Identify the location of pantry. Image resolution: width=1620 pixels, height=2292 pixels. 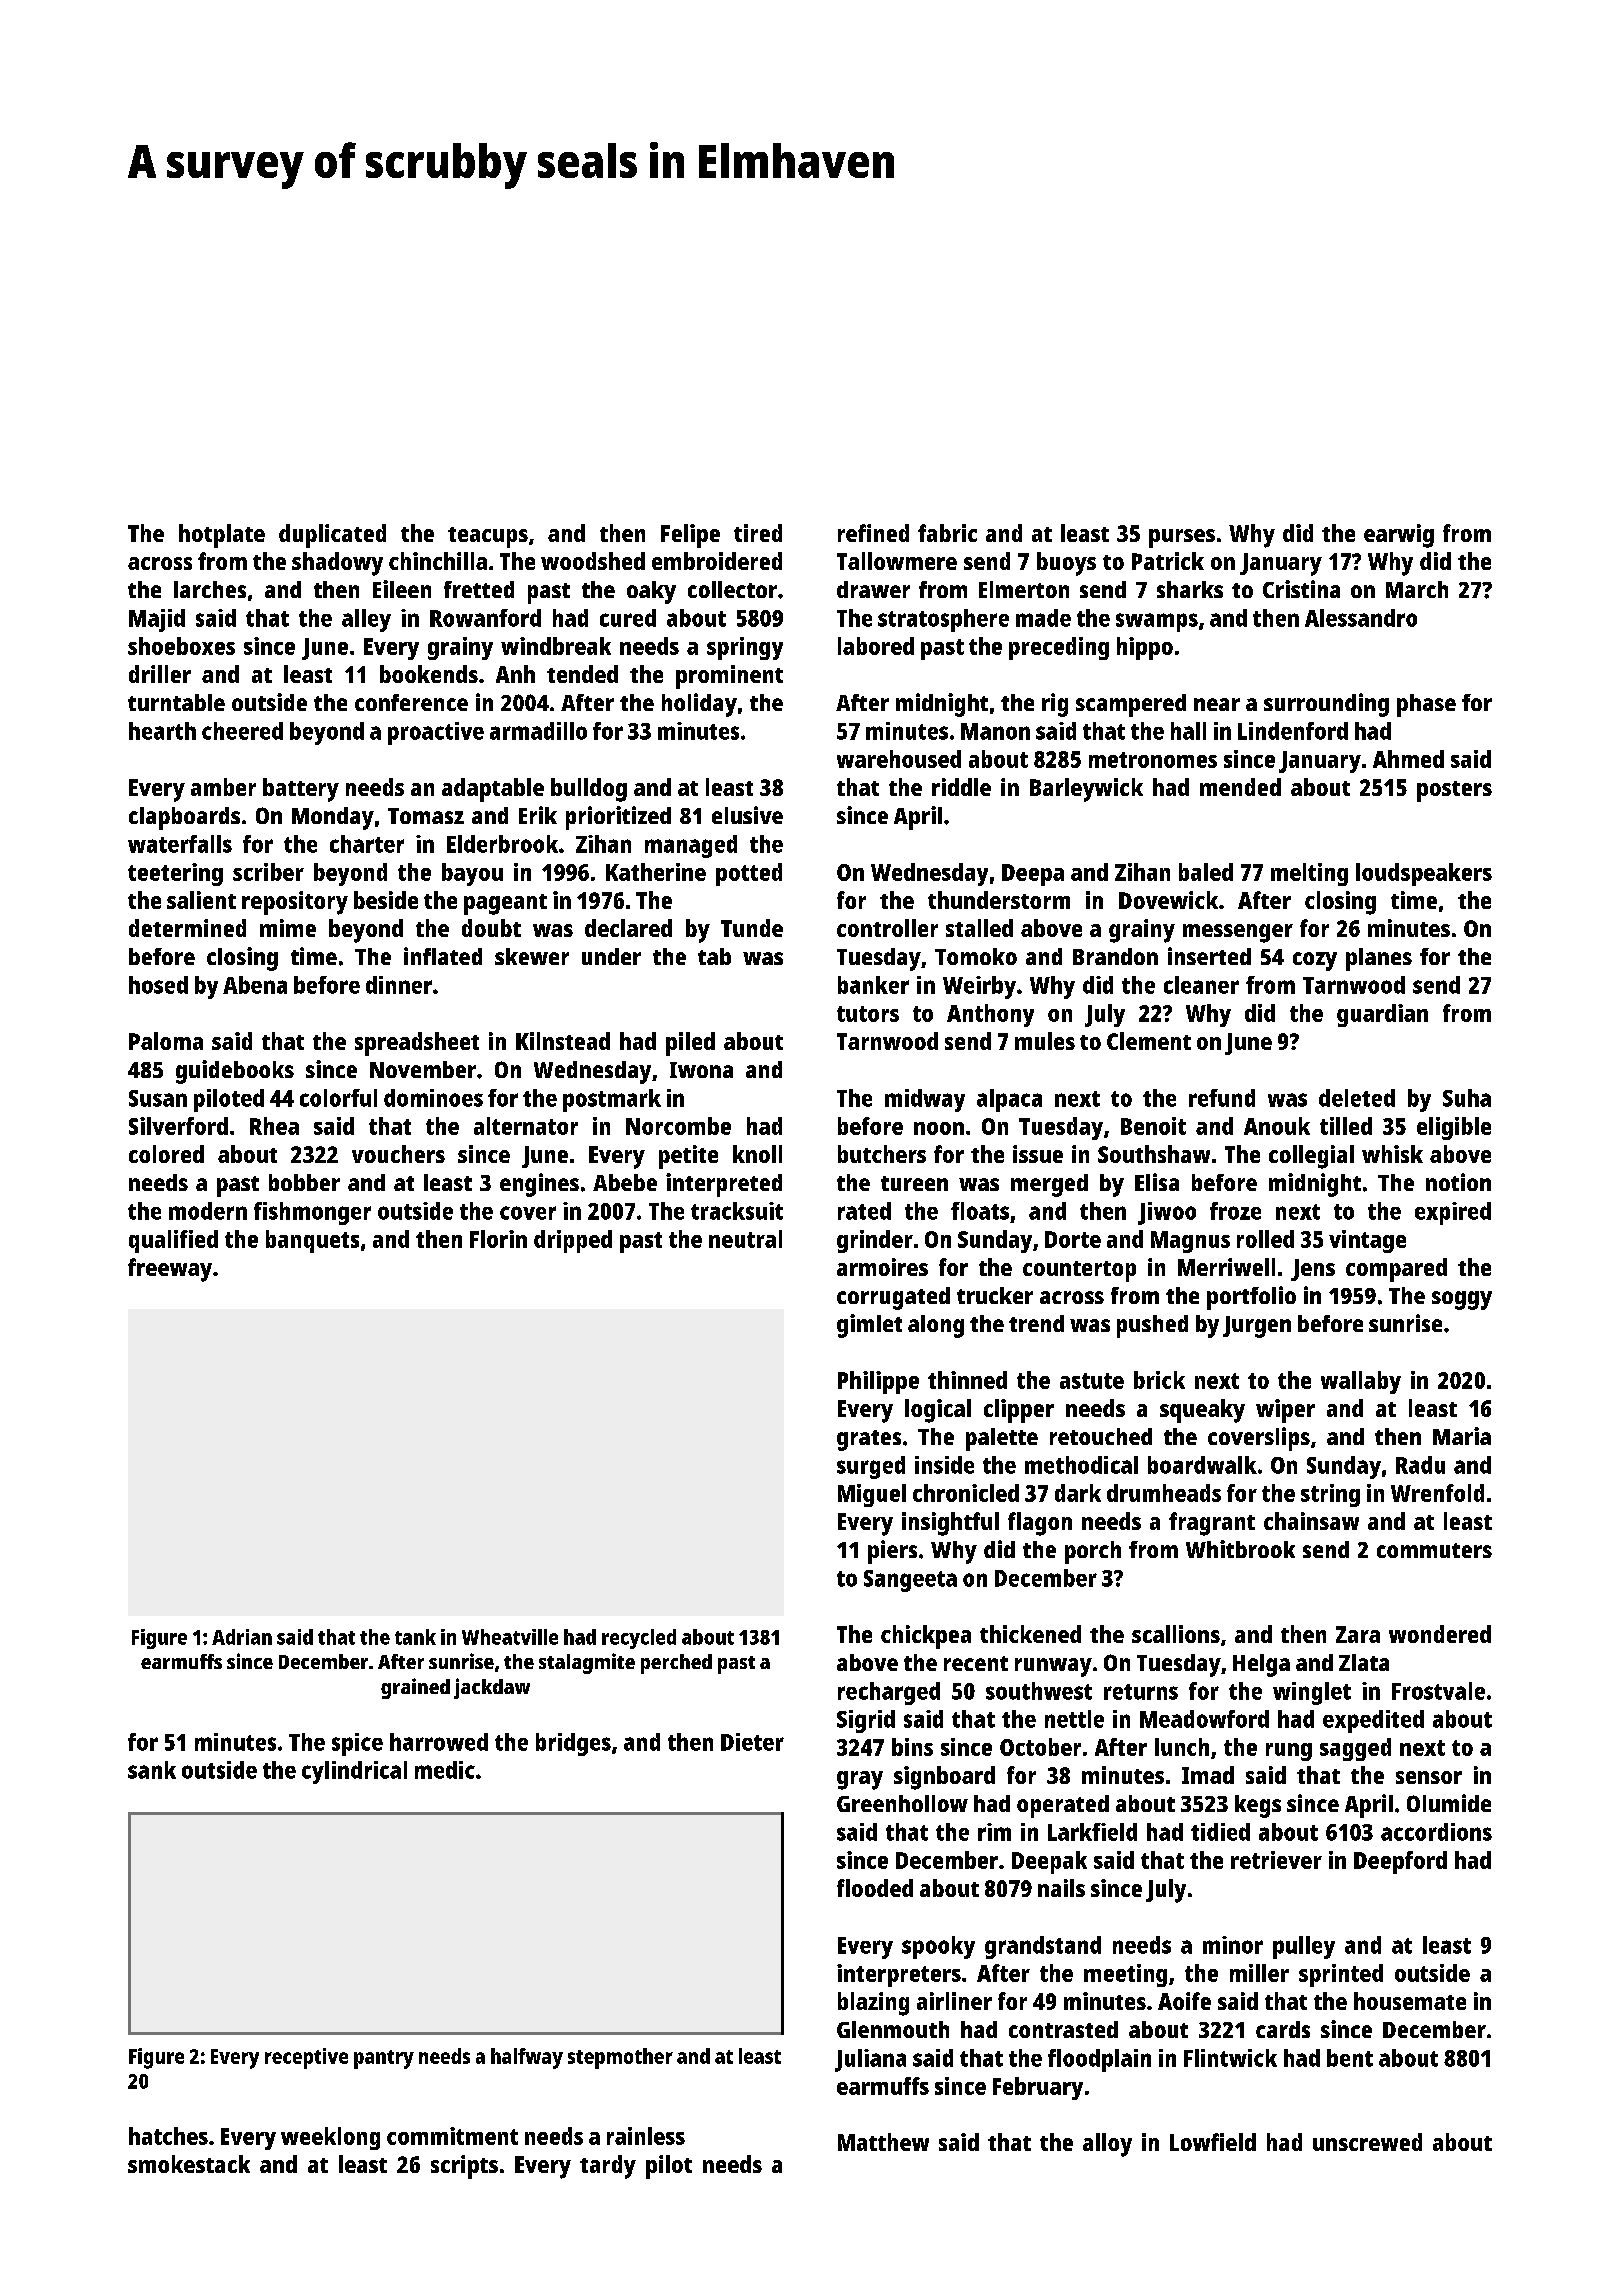
(384, 2059).
